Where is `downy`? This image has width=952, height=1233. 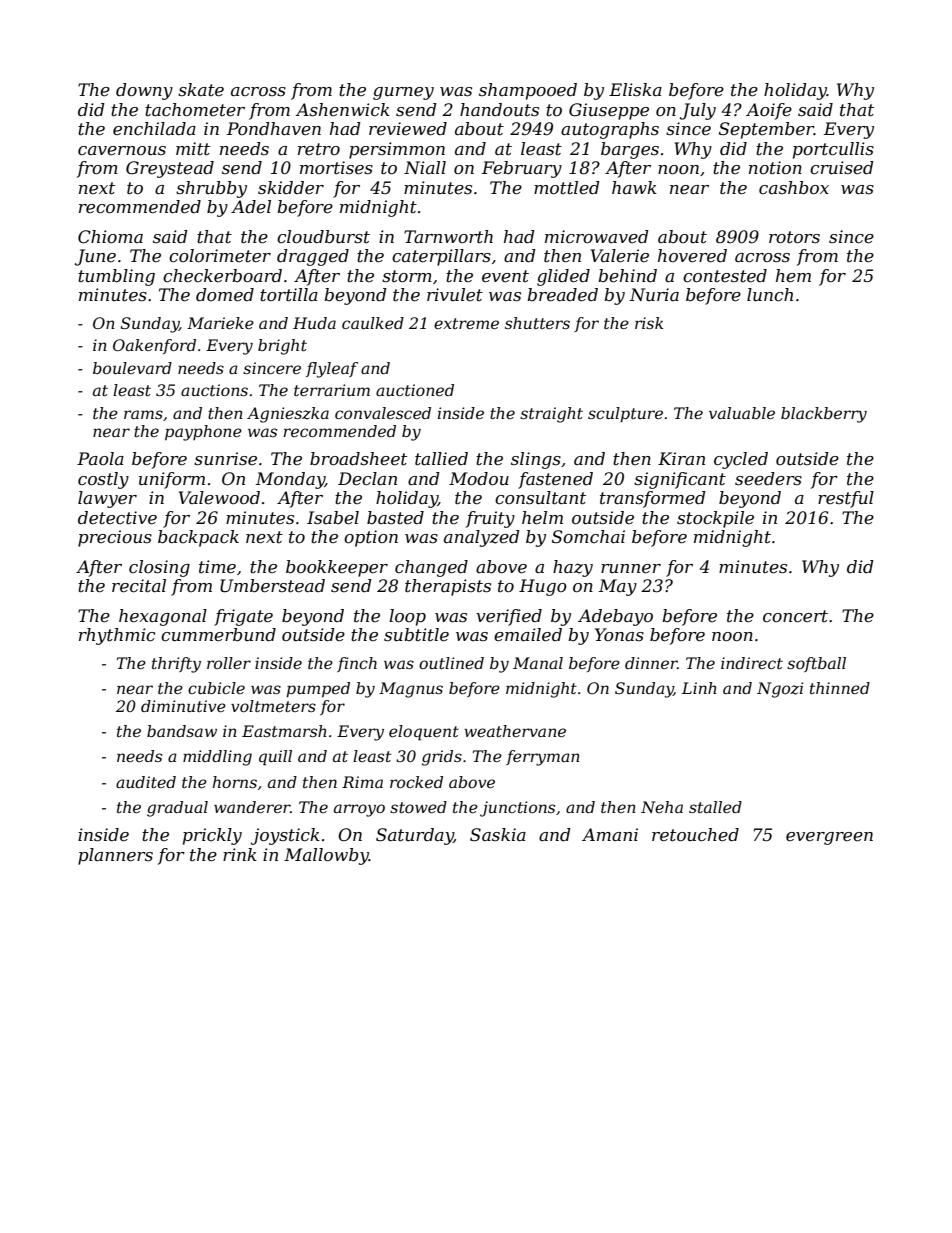
downy is located at coordinates (144, 91).
